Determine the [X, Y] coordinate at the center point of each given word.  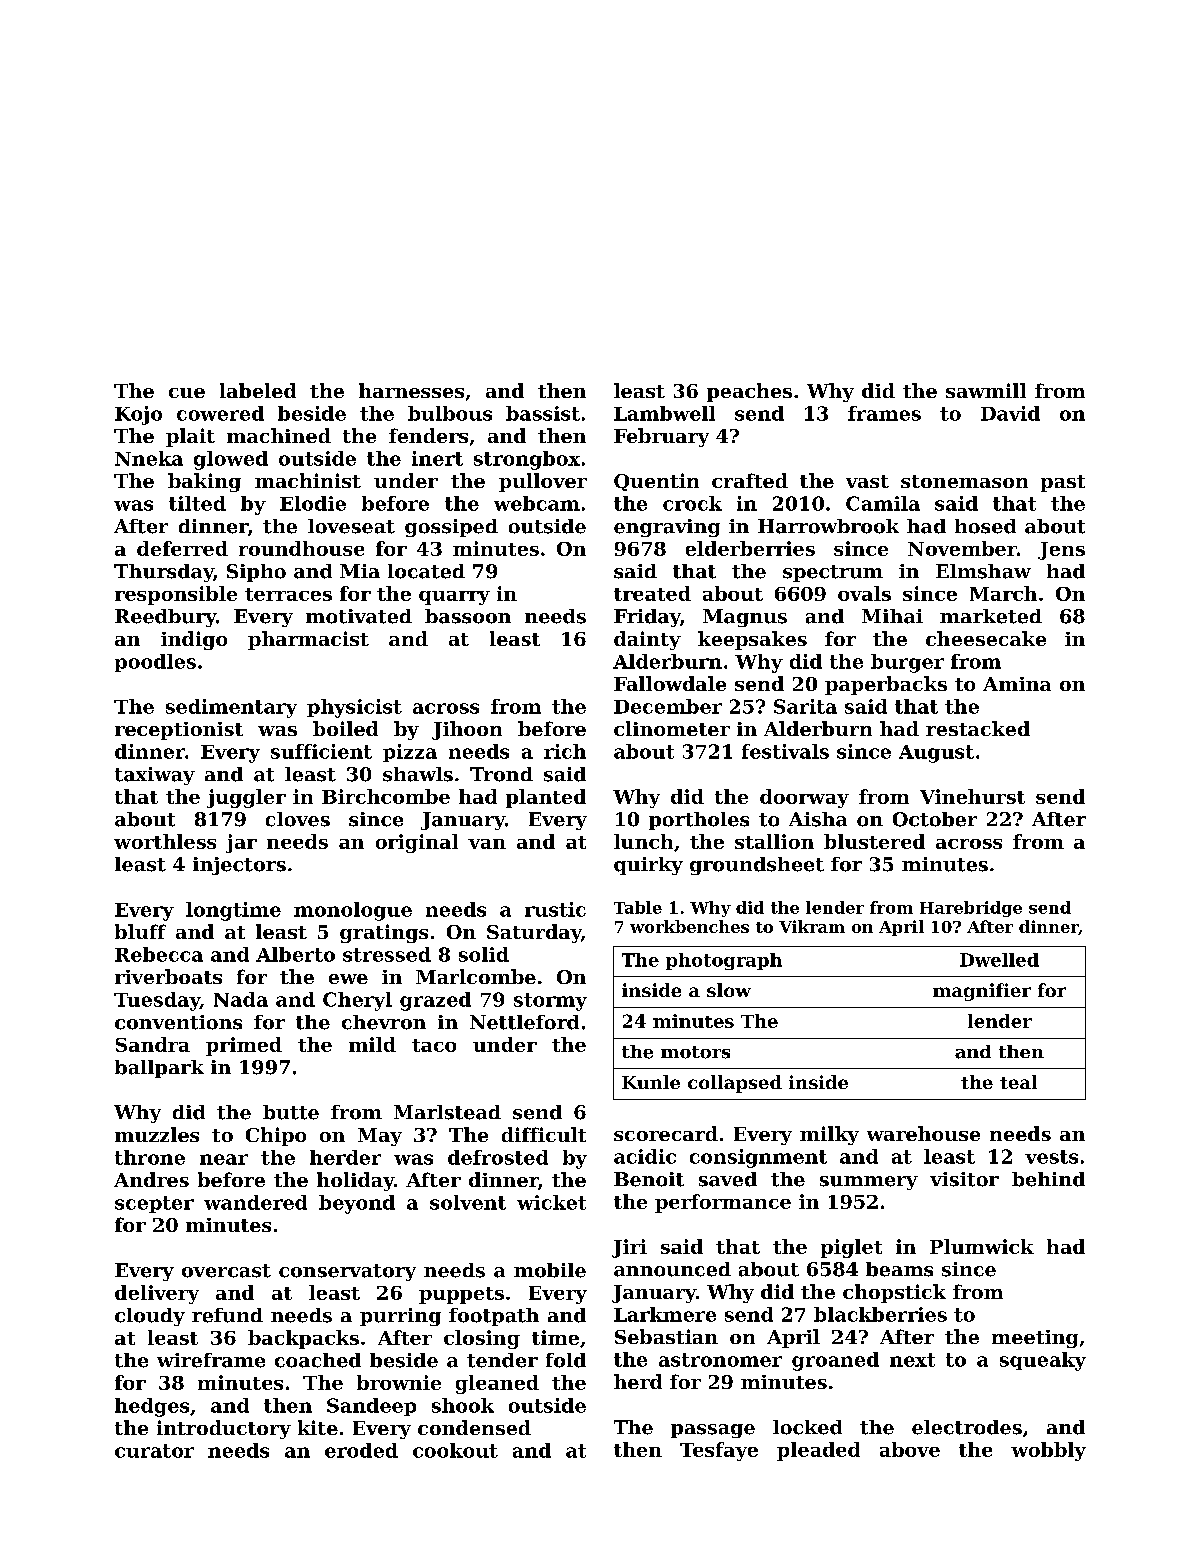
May [380, 1137]
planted [546, 798]
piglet [851, 1248]
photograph [724, 961]
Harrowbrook [828, 526]
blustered [874, 841]
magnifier [982, 992]
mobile [550, 1270]
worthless [165, 841]
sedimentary [231, 708]
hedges [152, 1407]
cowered [220, 413]
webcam [537, 503]
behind [1048, 1179]
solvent [468, 1202]
